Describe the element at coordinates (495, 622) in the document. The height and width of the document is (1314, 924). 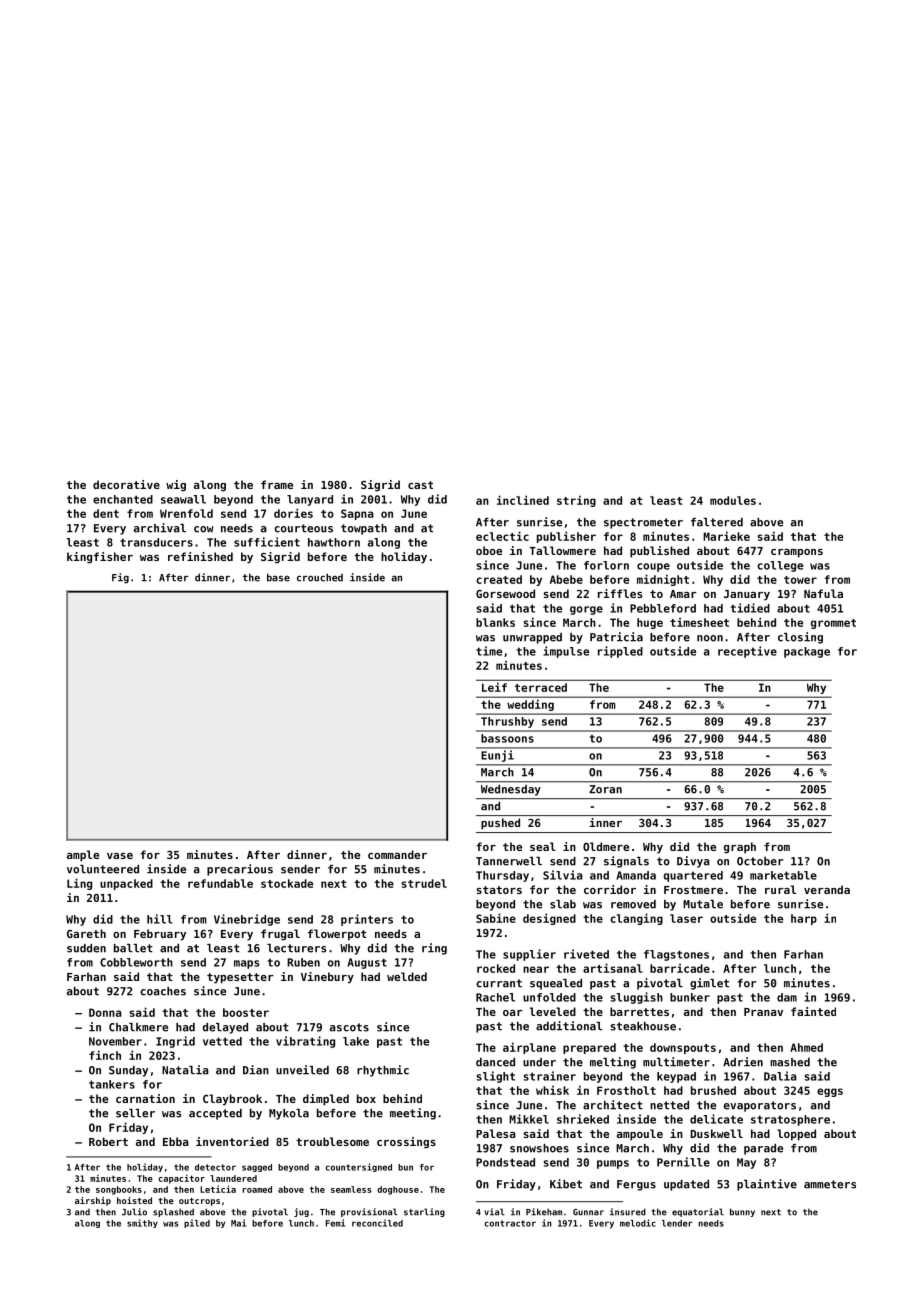
I see `blanks` at that location.
